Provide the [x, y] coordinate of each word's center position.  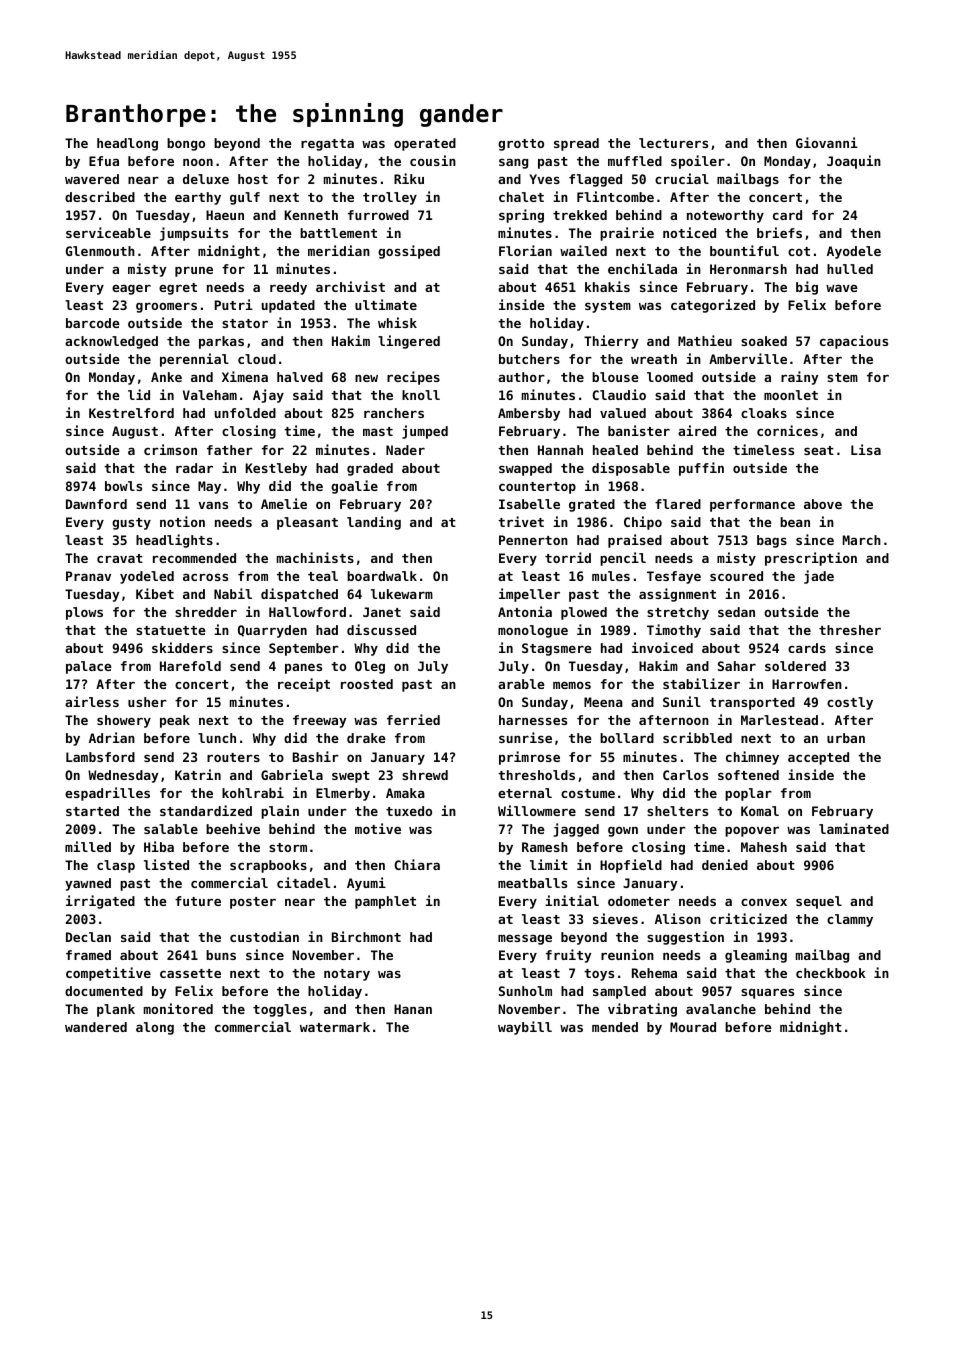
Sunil [682, 701]
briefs [779, 232]
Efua [104, 161]
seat [819, 450]
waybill [525, 1028]
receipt [304, 685]
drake [366, 738]
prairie [627, 234]
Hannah [560, 450]
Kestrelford [131, 413]
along [155, 1028]
